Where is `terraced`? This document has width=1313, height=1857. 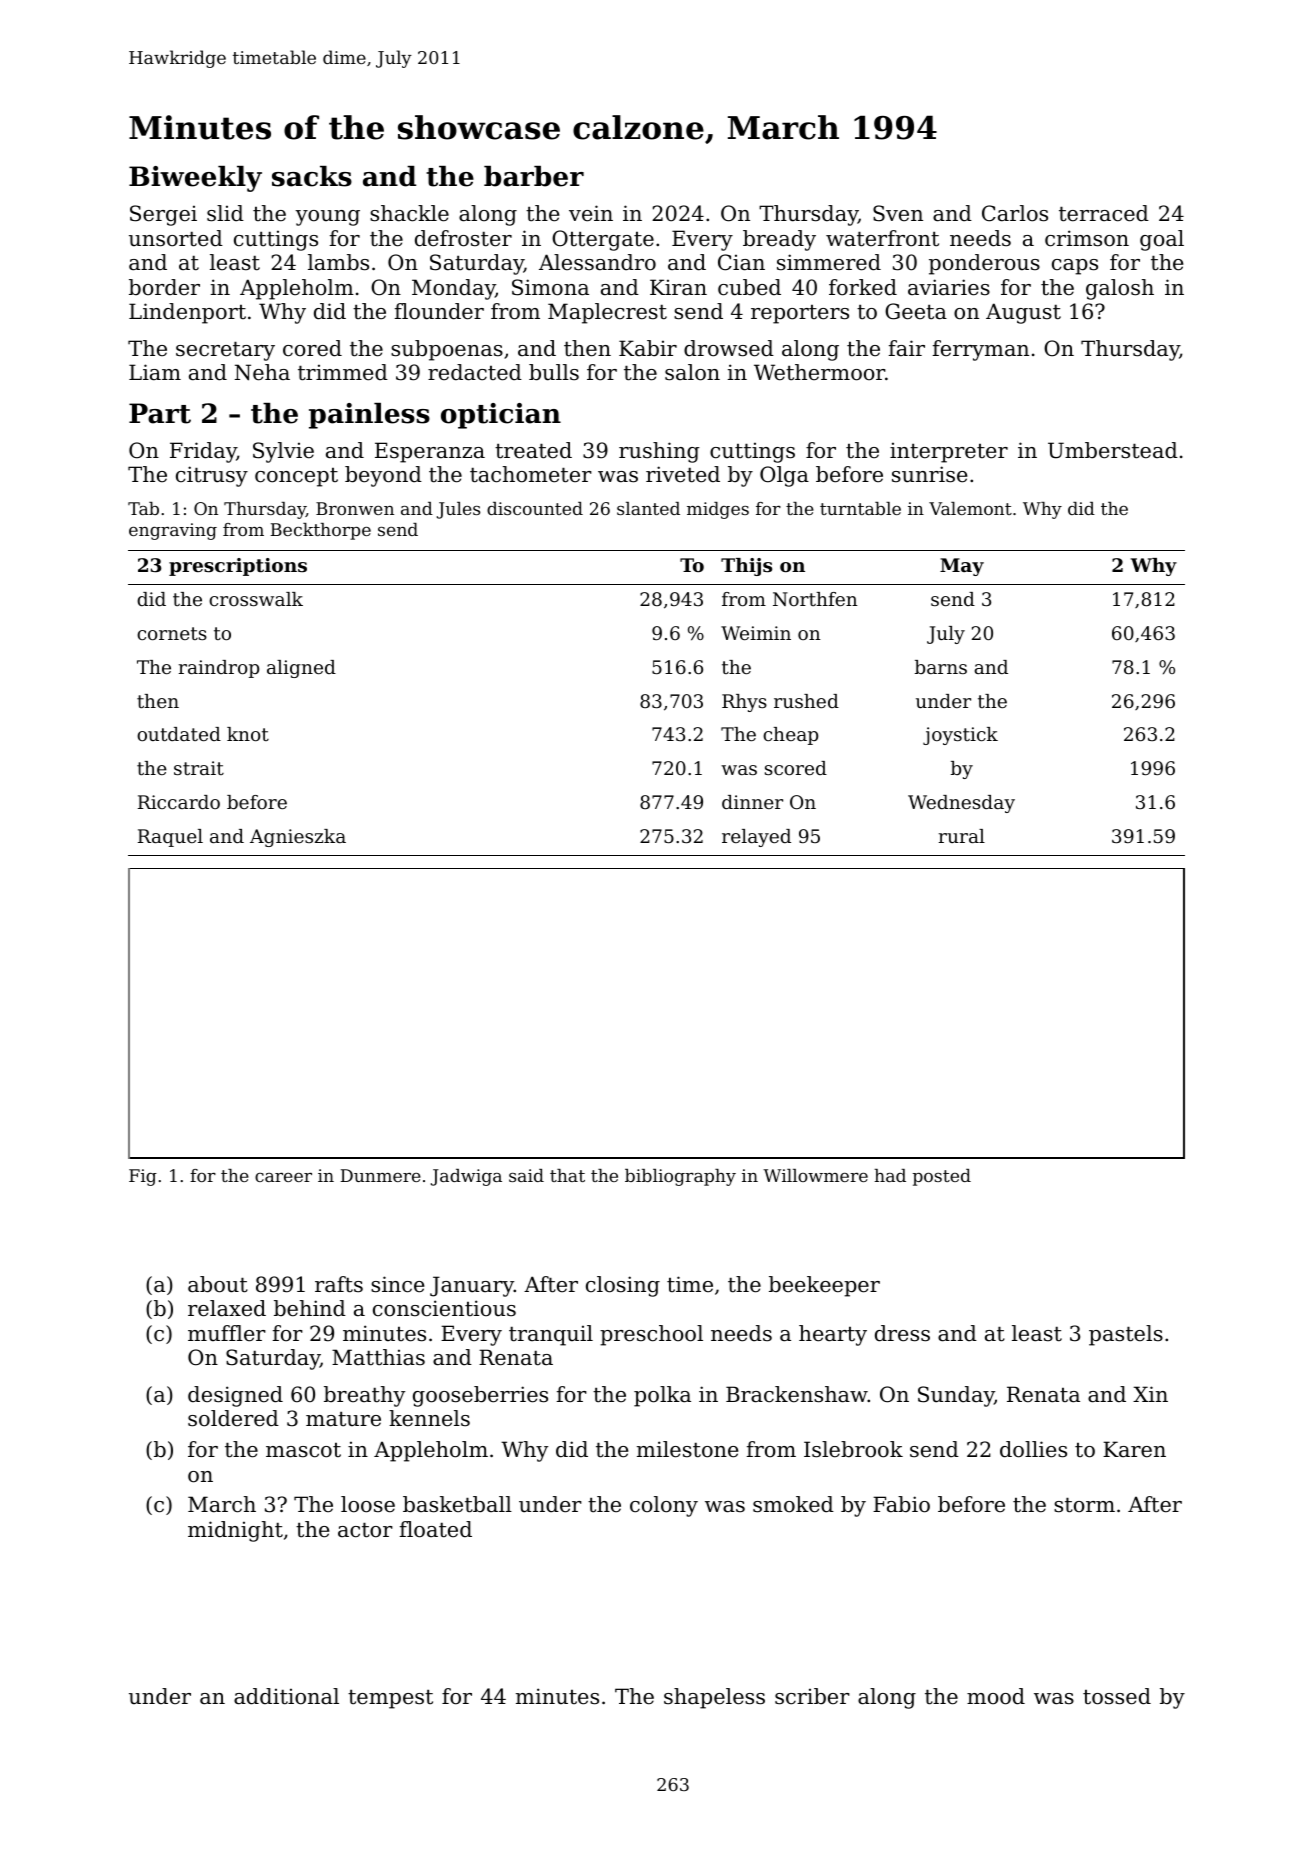
terraced is located at coordinates (1104, 213).
